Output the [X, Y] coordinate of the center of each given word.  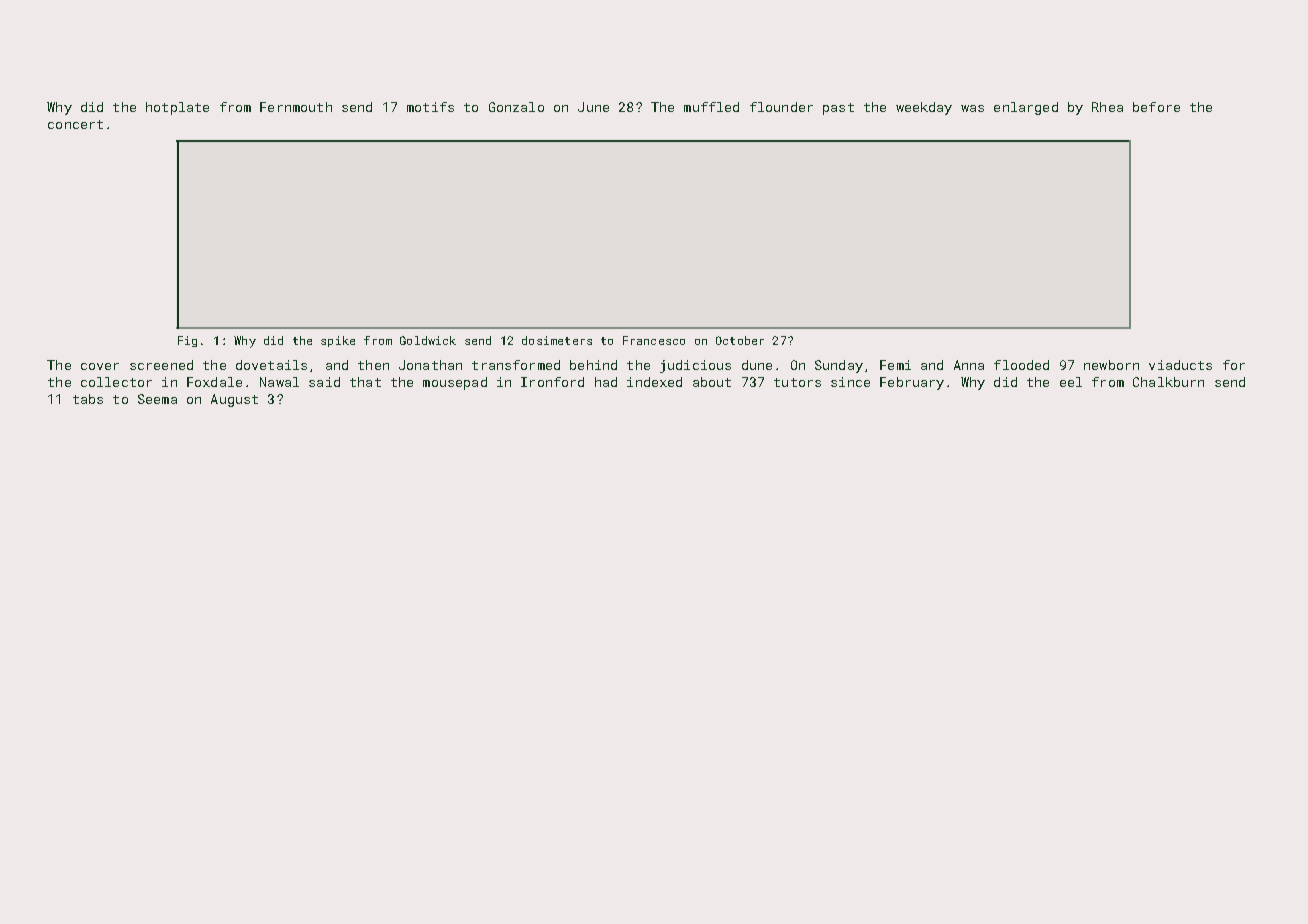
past [838, 109]
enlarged [1026, 108]
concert [75, 124]
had [606, 382]
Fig [187, 341]
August [234, 400]
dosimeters [557, 340]
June [593, 107]
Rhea [1107, 107]
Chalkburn [1168, 382]
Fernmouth [296, 107]
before [1156, 107]
